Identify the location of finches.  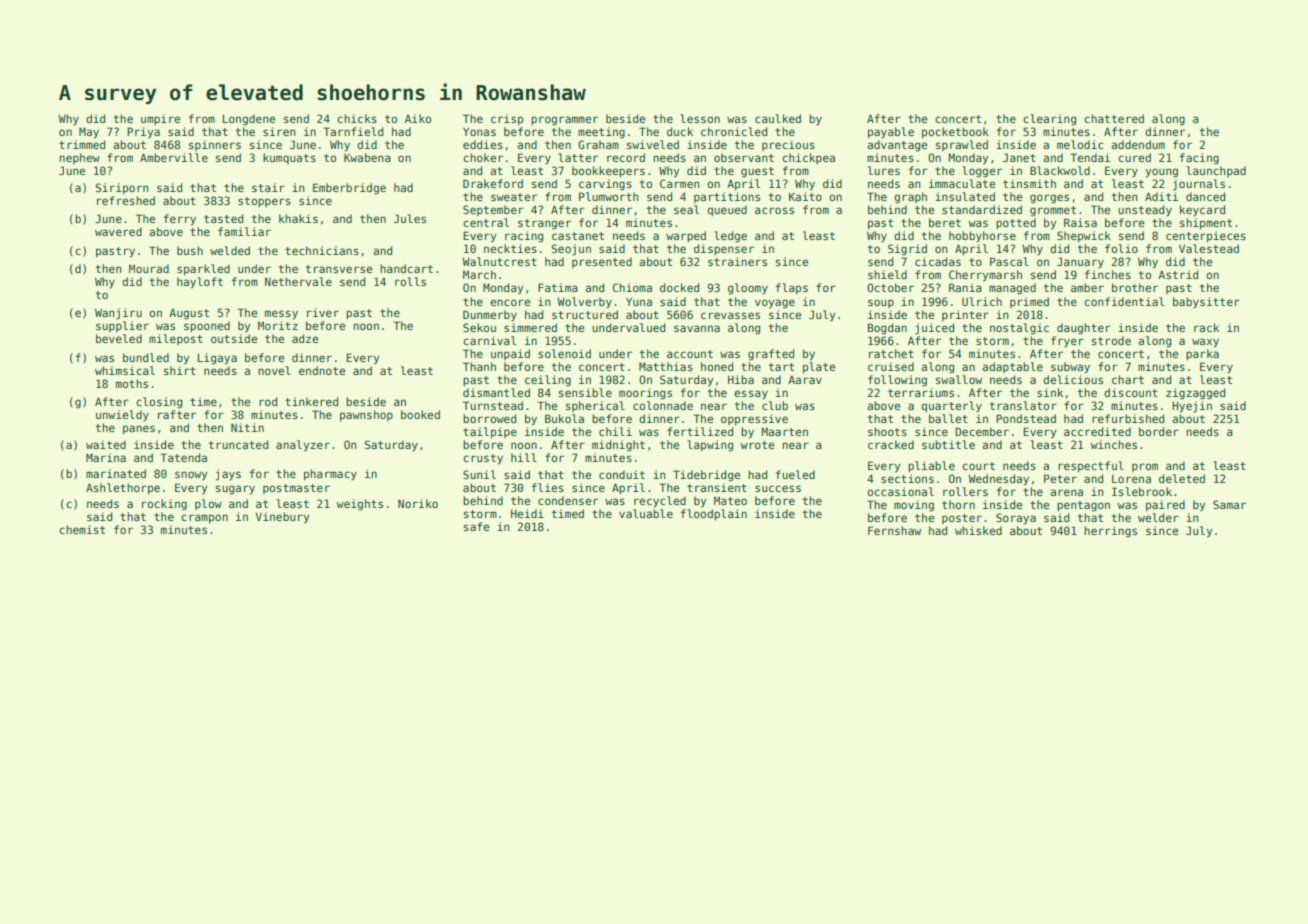
(1108, 274).
